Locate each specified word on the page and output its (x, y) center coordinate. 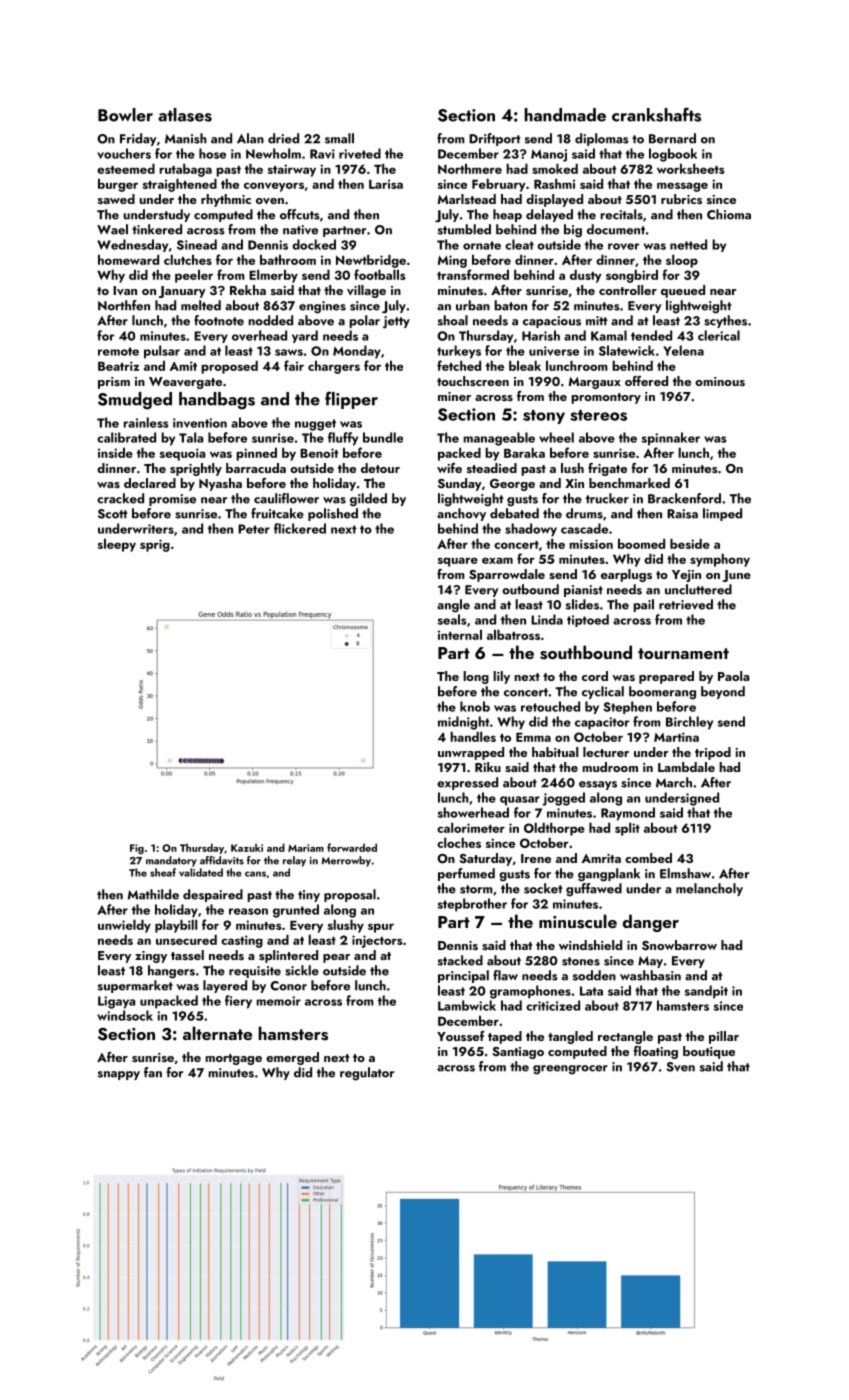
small (339, 138)
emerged (292, 1058)
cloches (459, 842)
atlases (185, 115)
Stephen (627, 707)
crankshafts (656, 114)
